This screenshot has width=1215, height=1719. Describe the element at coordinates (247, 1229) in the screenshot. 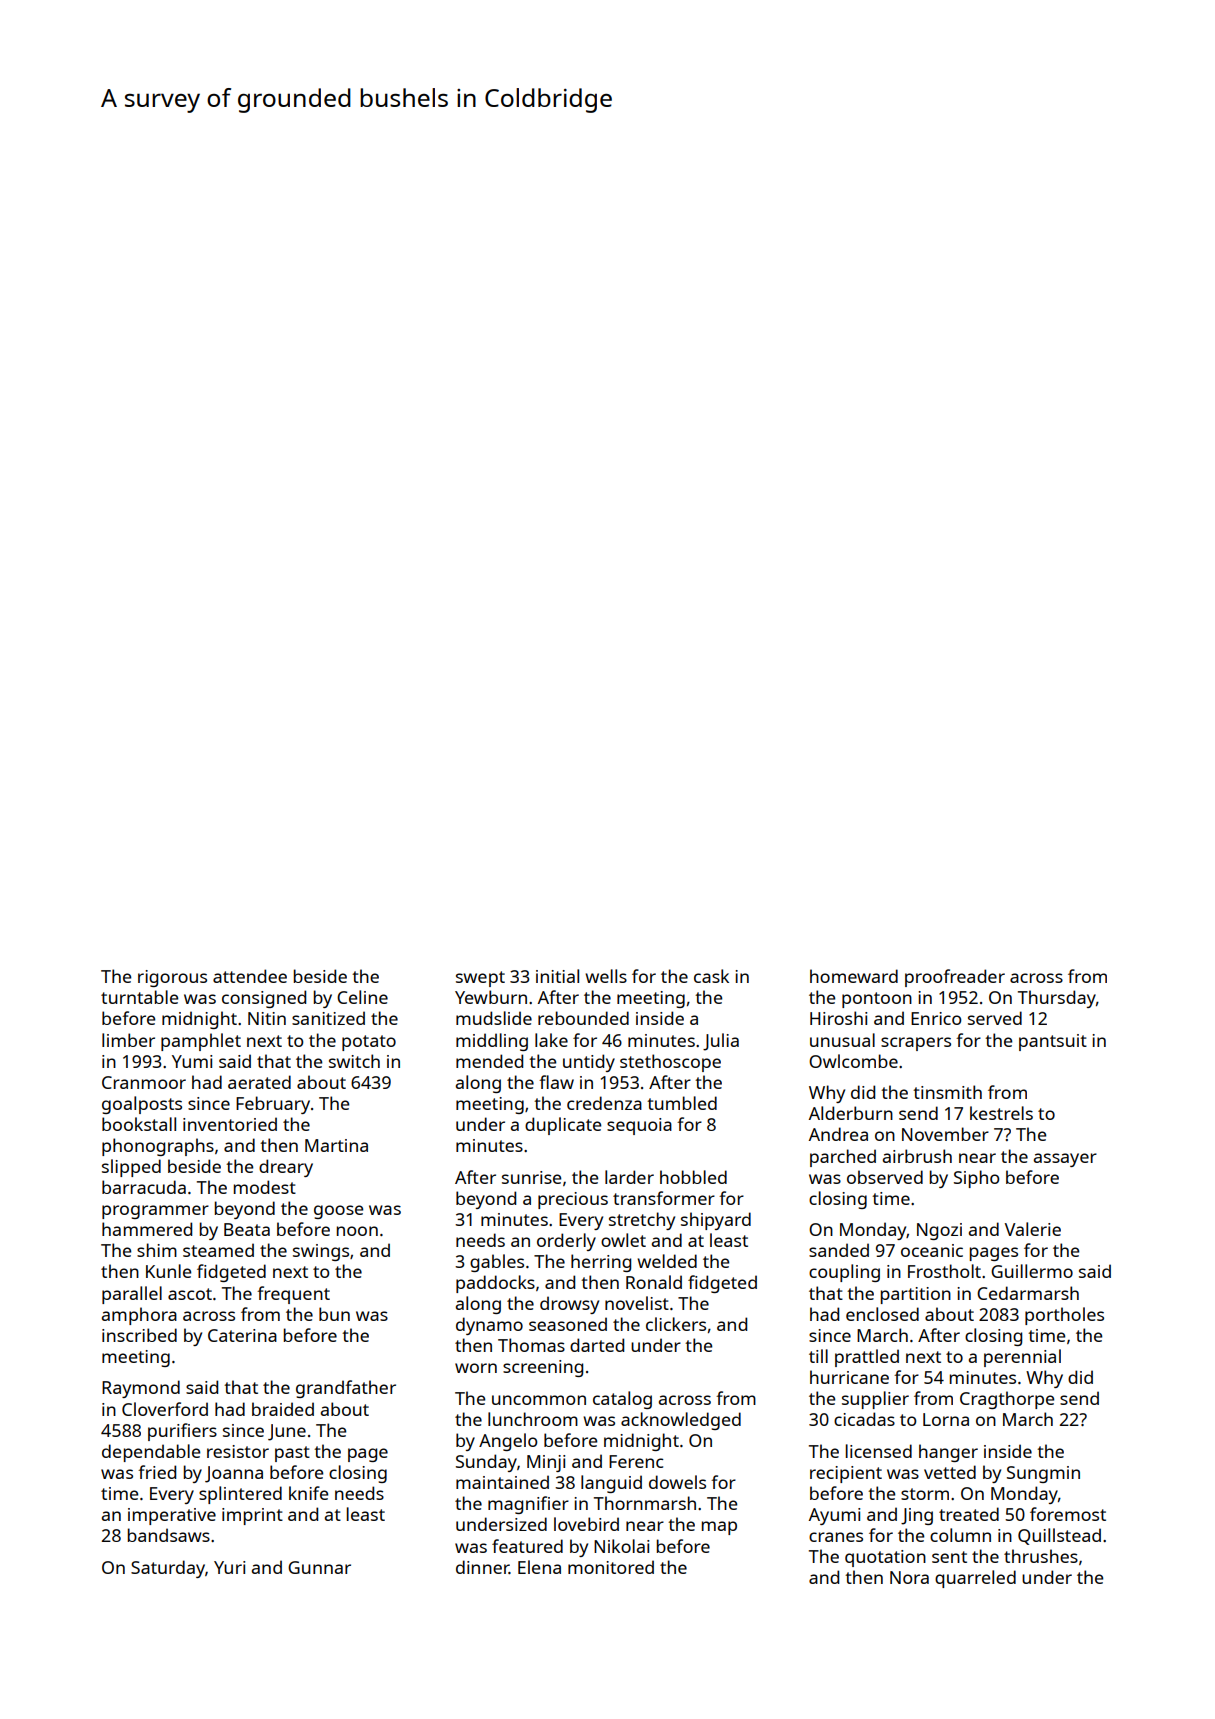

I see `Beata` at that location.
